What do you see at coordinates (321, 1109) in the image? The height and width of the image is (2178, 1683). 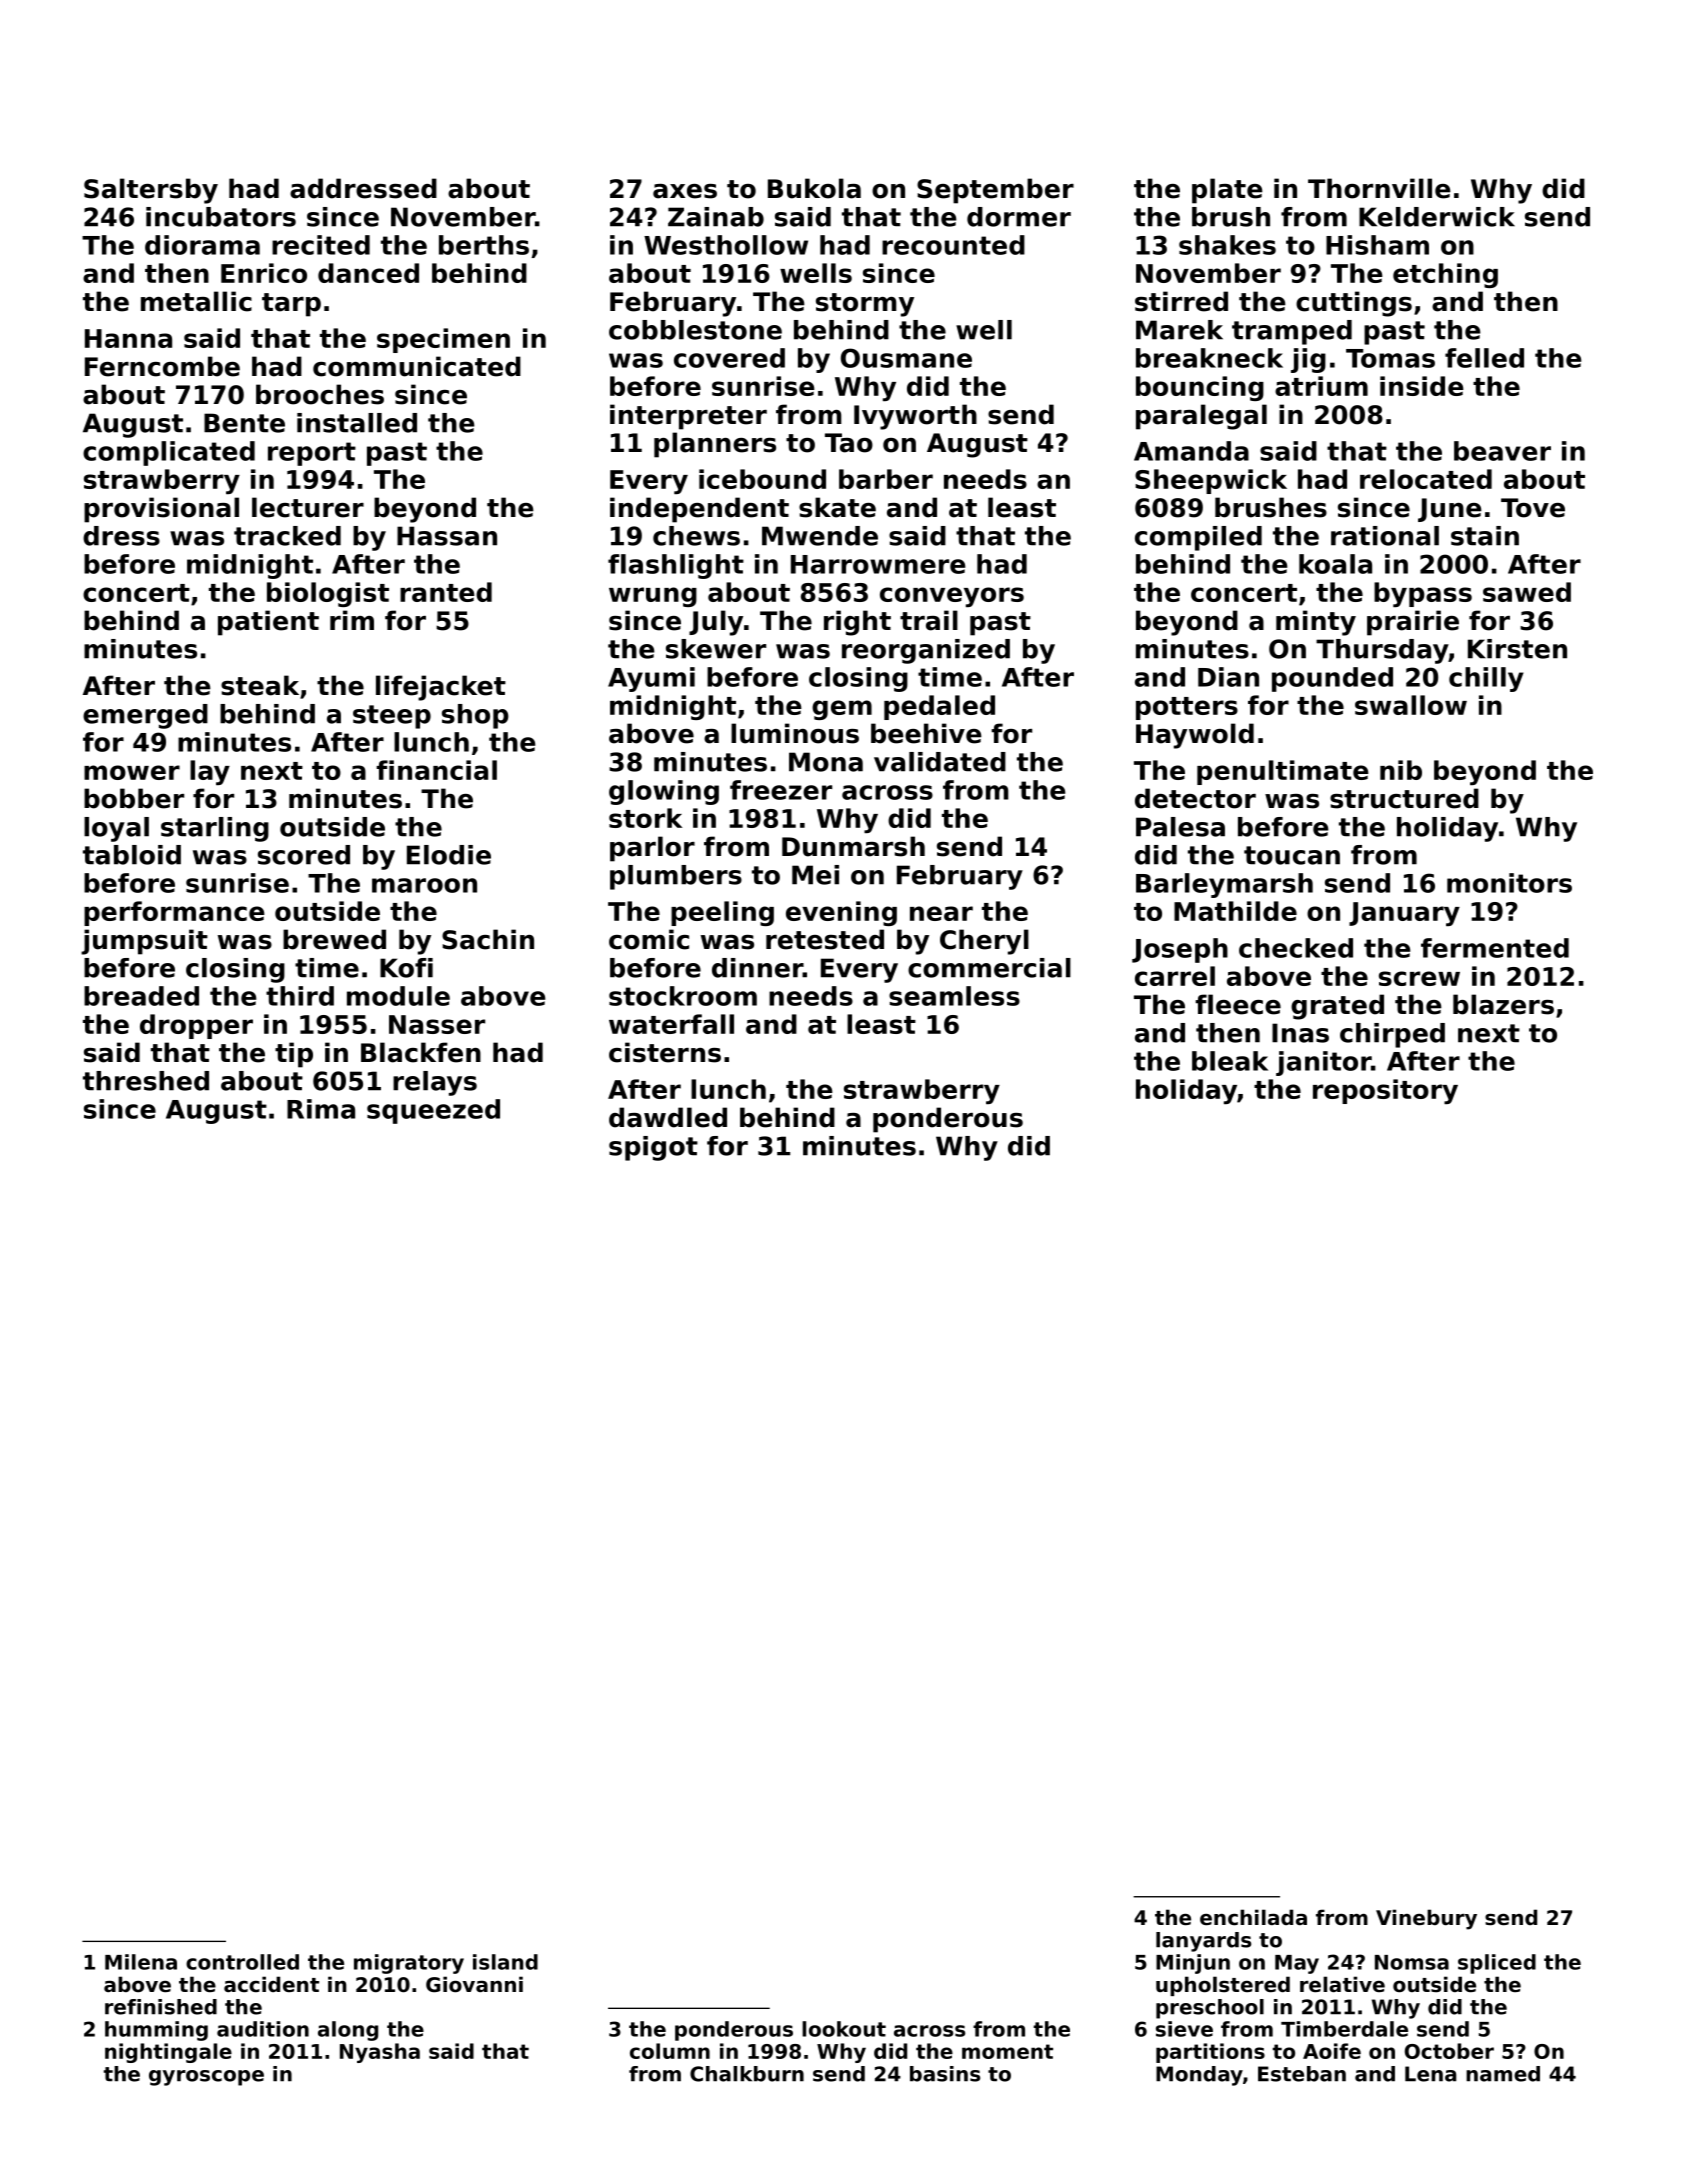 I see `Rima` at bounding box center [321, 1109].
